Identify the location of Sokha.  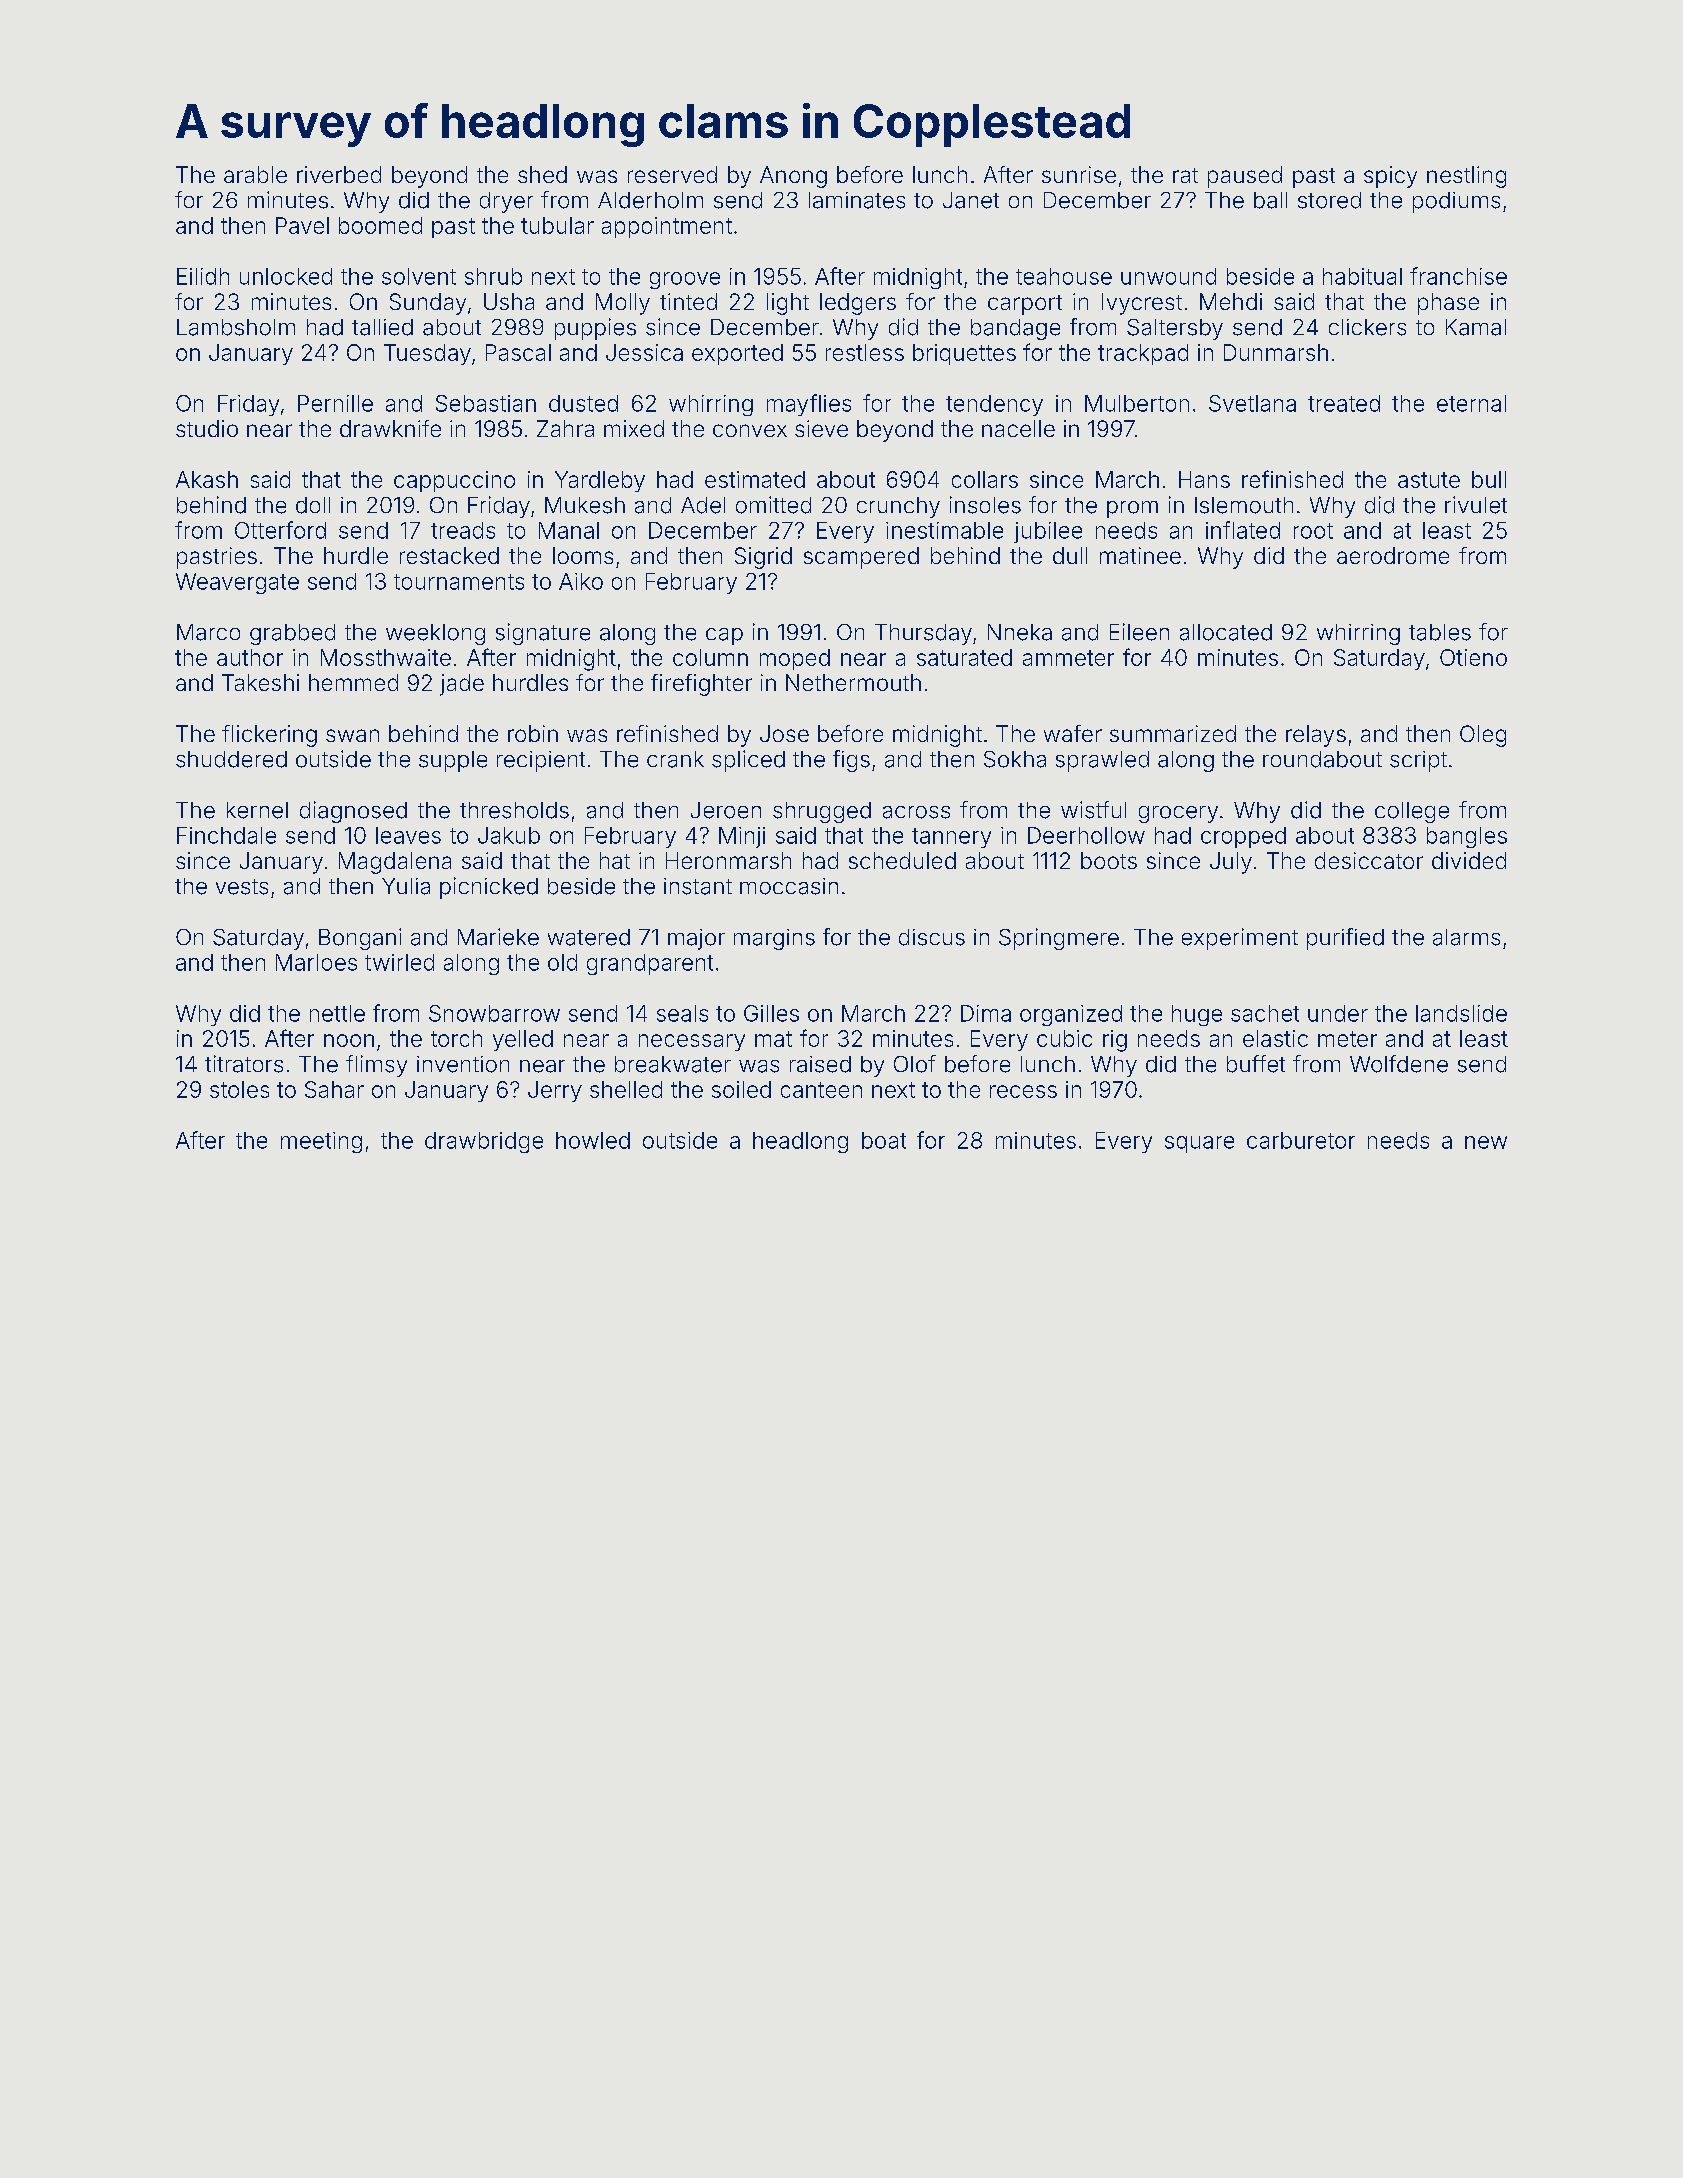
(1015, 759).
